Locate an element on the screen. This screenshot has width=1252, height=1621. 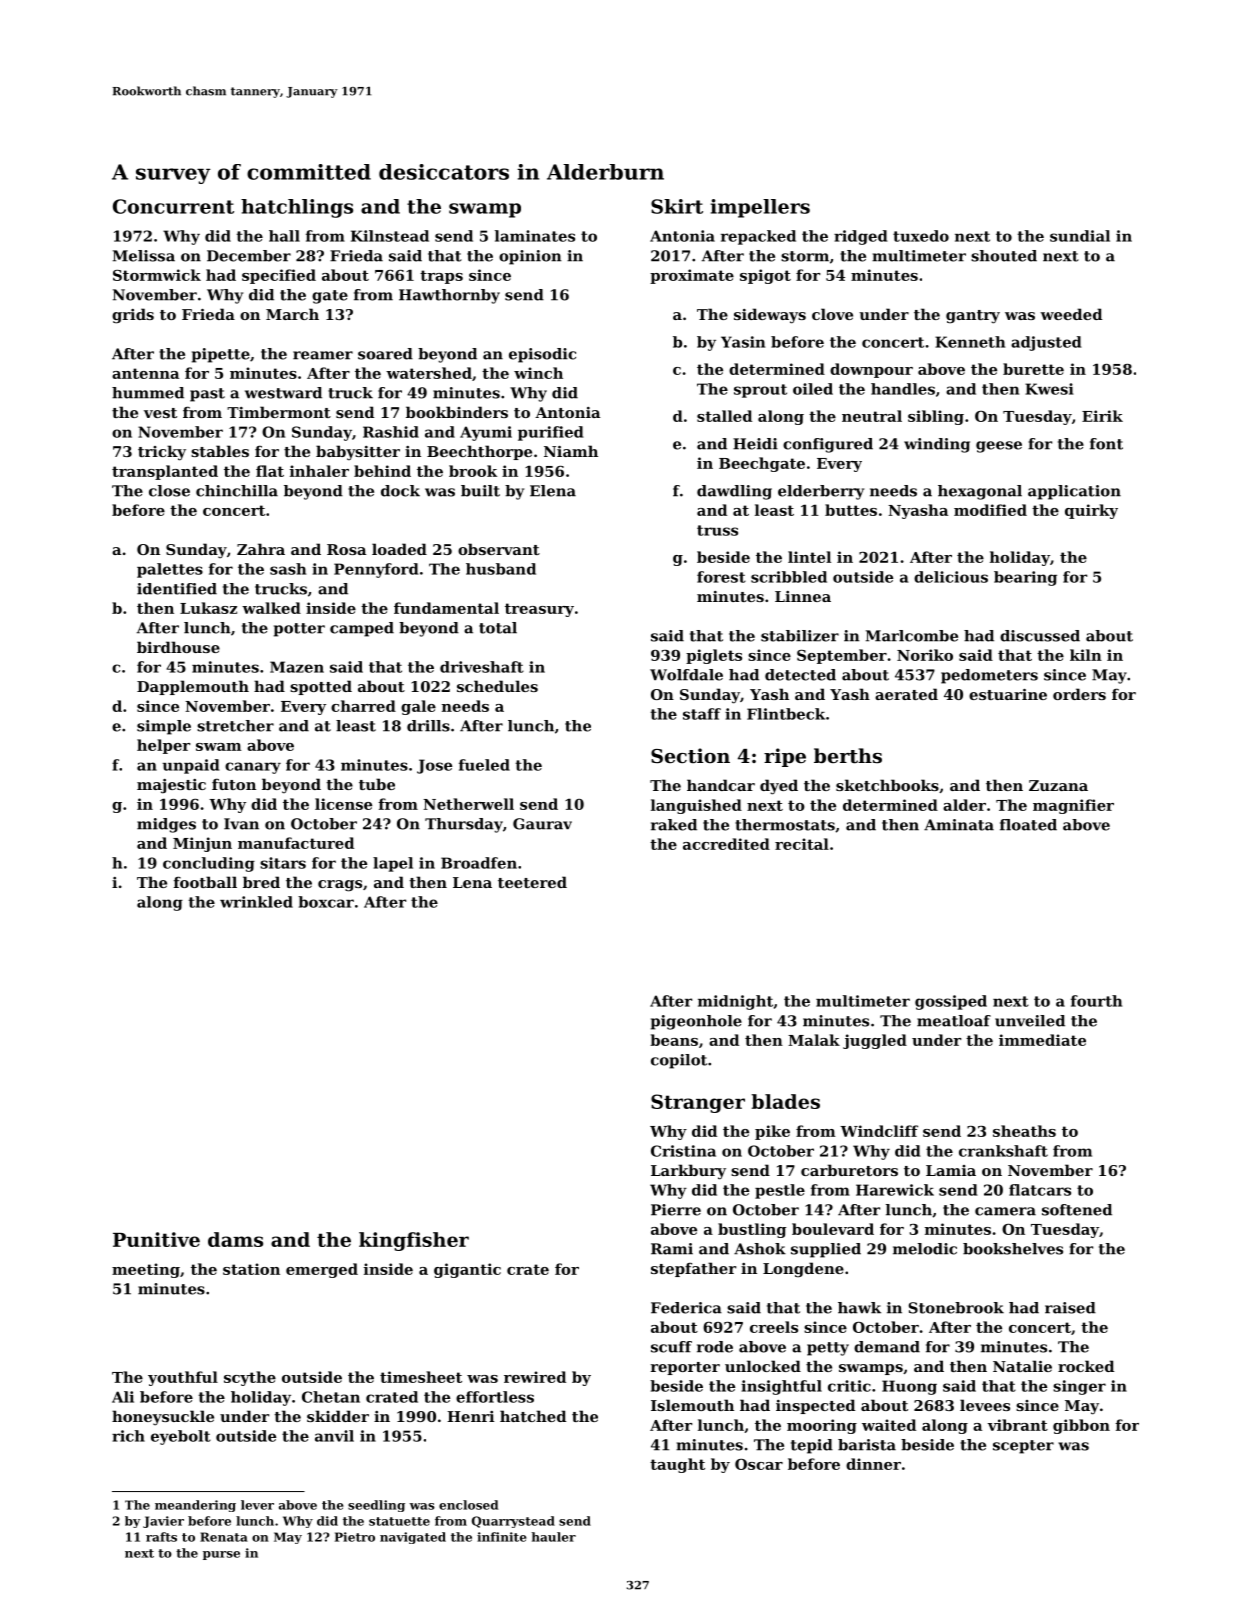
truss is located at coordinates (717, 530).
